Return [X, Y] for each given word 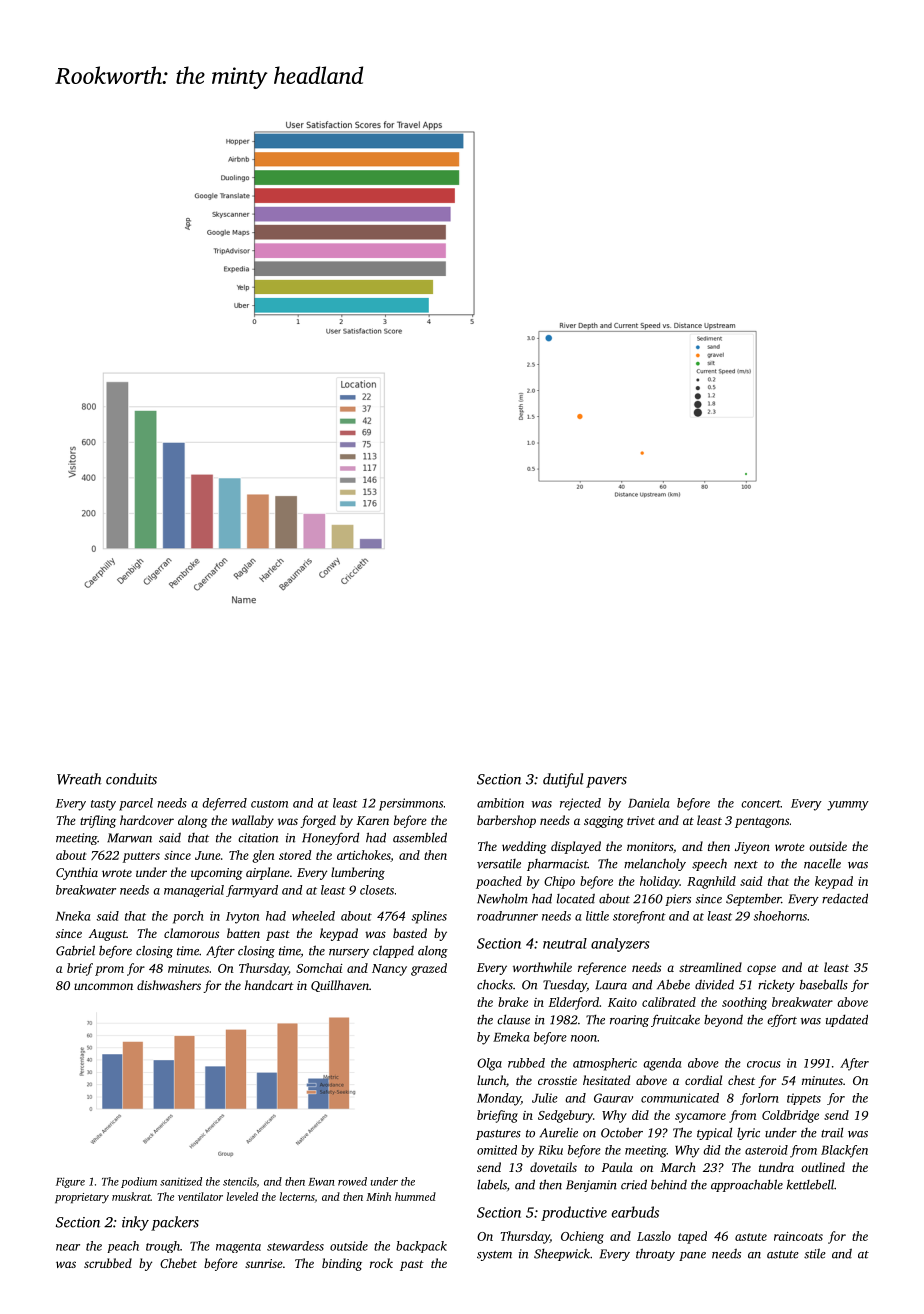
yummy [848, 806]
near [68, 1247]
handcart [269, 985]
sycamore [700, 1118]
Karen [372, 820]
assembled [420, 837]
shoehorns [780, 916]
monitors [650, 846]
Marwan [129, 838]
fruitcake [675, 1020]
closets [377, 890]
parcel [136, 804]
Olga [489, 1064]
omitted [497, 1150]
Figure [70, 1182]
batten [243, 933]
